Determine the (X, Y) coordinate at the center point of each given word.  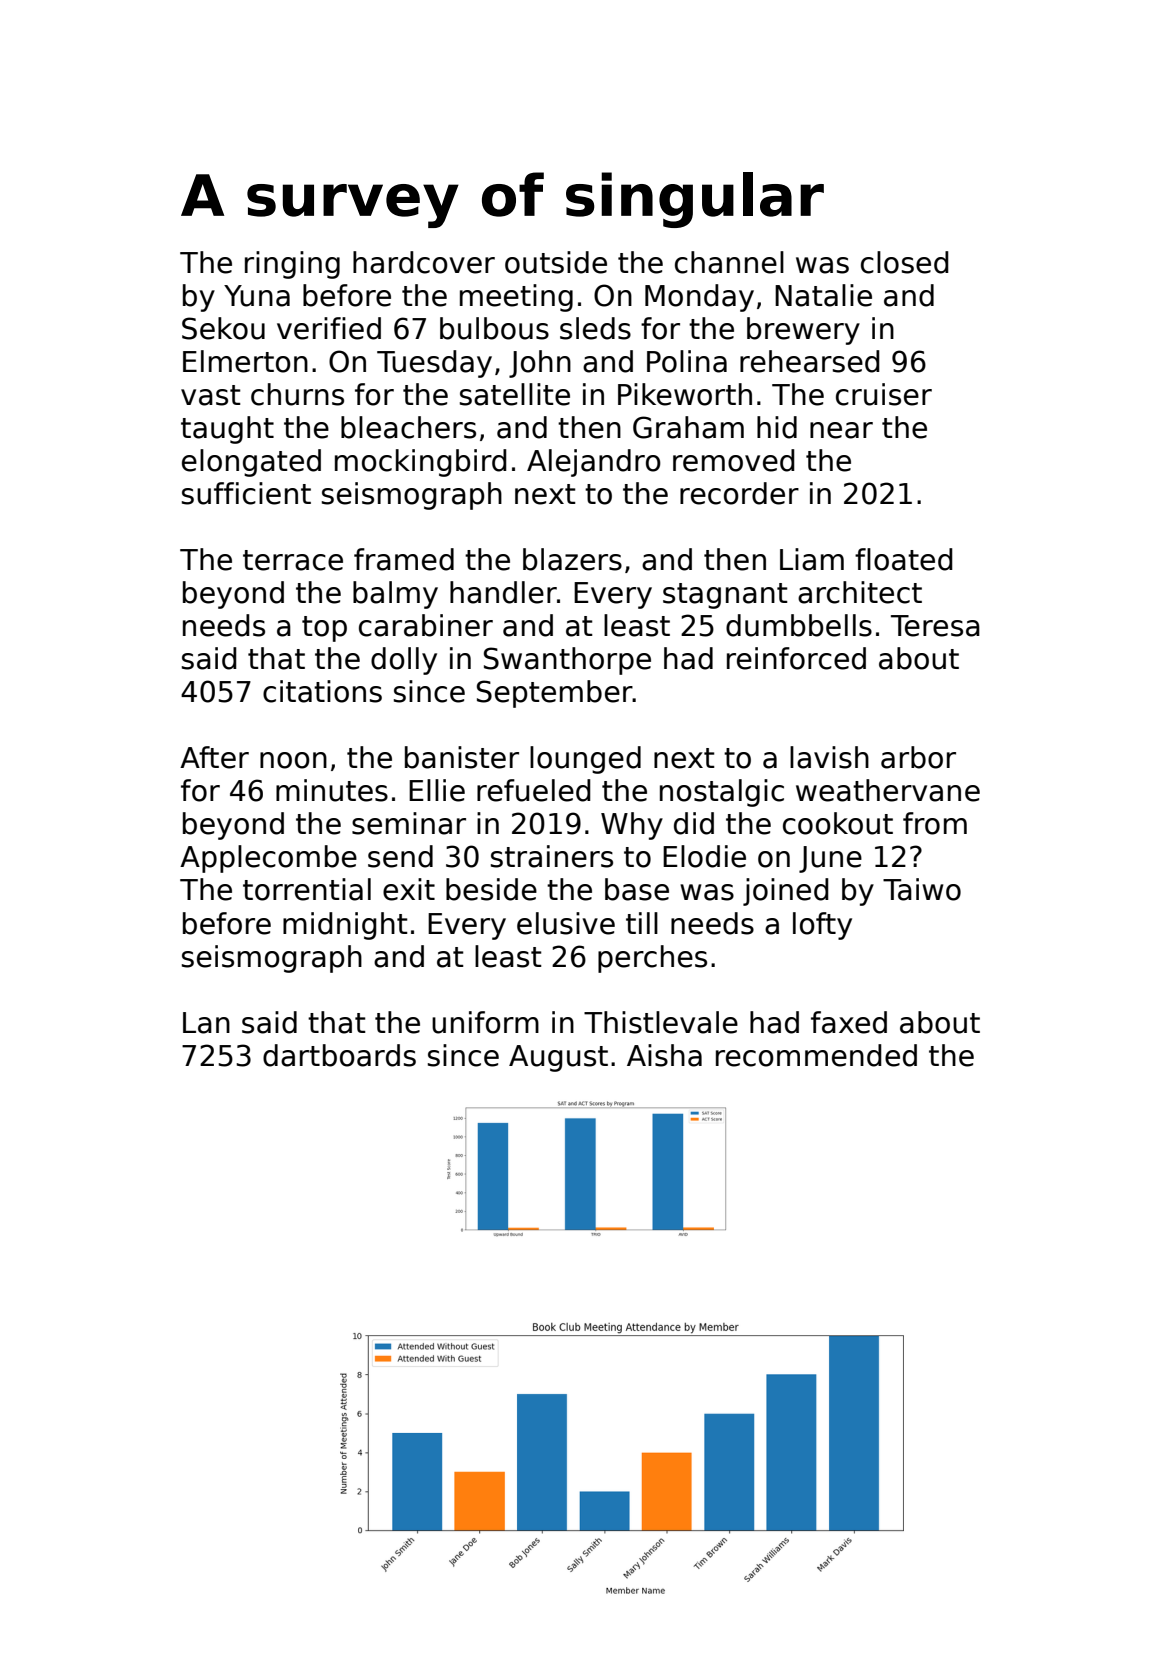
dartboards (339, 1055)
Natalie (823, 295)
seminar (409, 823)
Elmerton (245, 361)
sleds (595, 328)
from (935, 823)
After (214, 757)
